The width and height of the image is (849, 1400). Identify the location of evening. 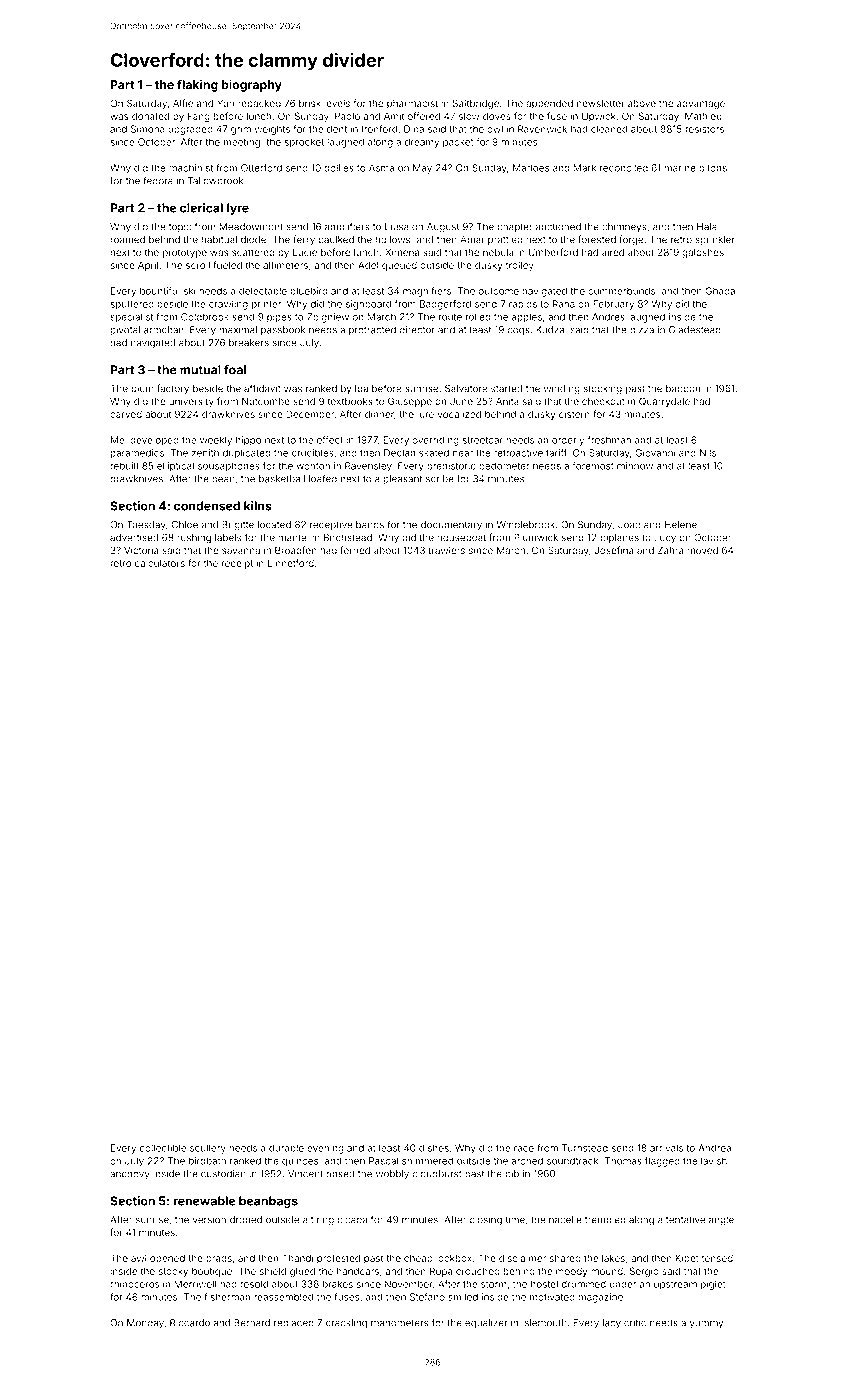
(325, 1149).
